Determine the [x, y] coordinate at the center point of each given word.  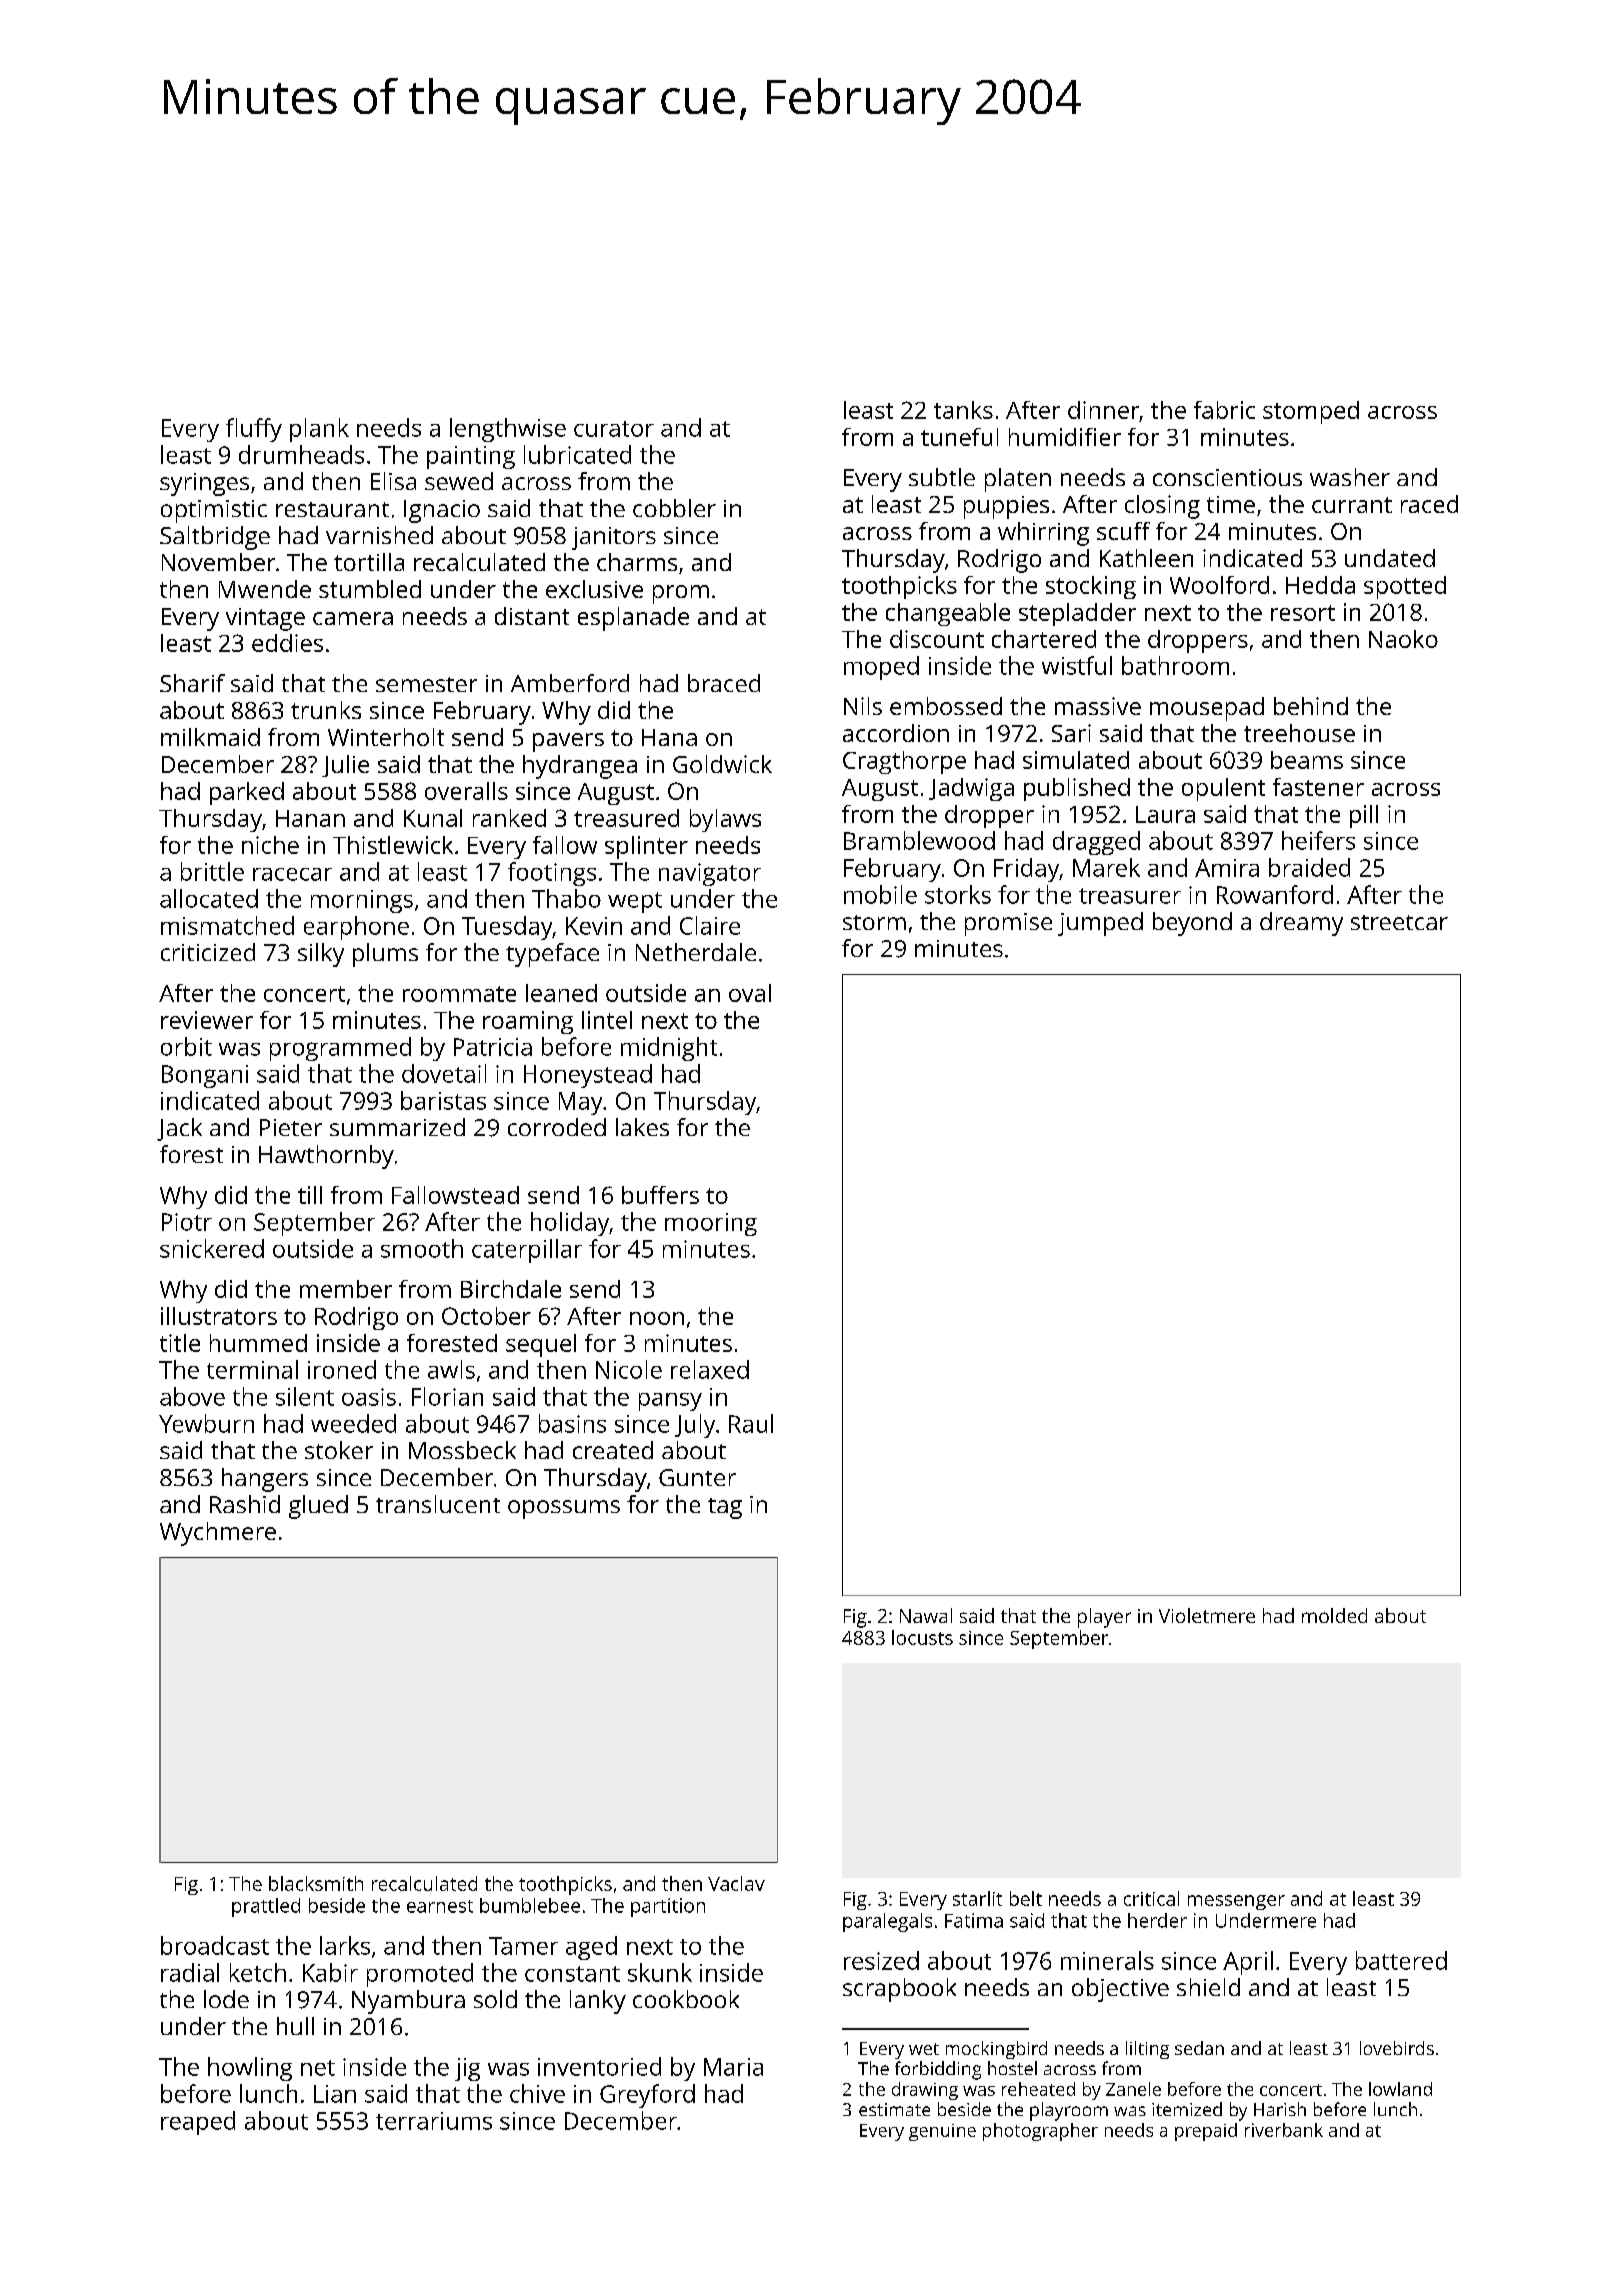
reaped [198, 2123]
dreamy [1301, 924]
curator [614, 429]
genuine [942, 2132]
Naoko [1403, 639]
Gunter [697, 1477]
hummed [258, 1343]
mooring [711, 1224]
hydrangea [580, 767]
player [1104, 1618]
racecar [292, 874]
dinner [1103, 410]
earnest [440, 1906]
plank [319, 430]
